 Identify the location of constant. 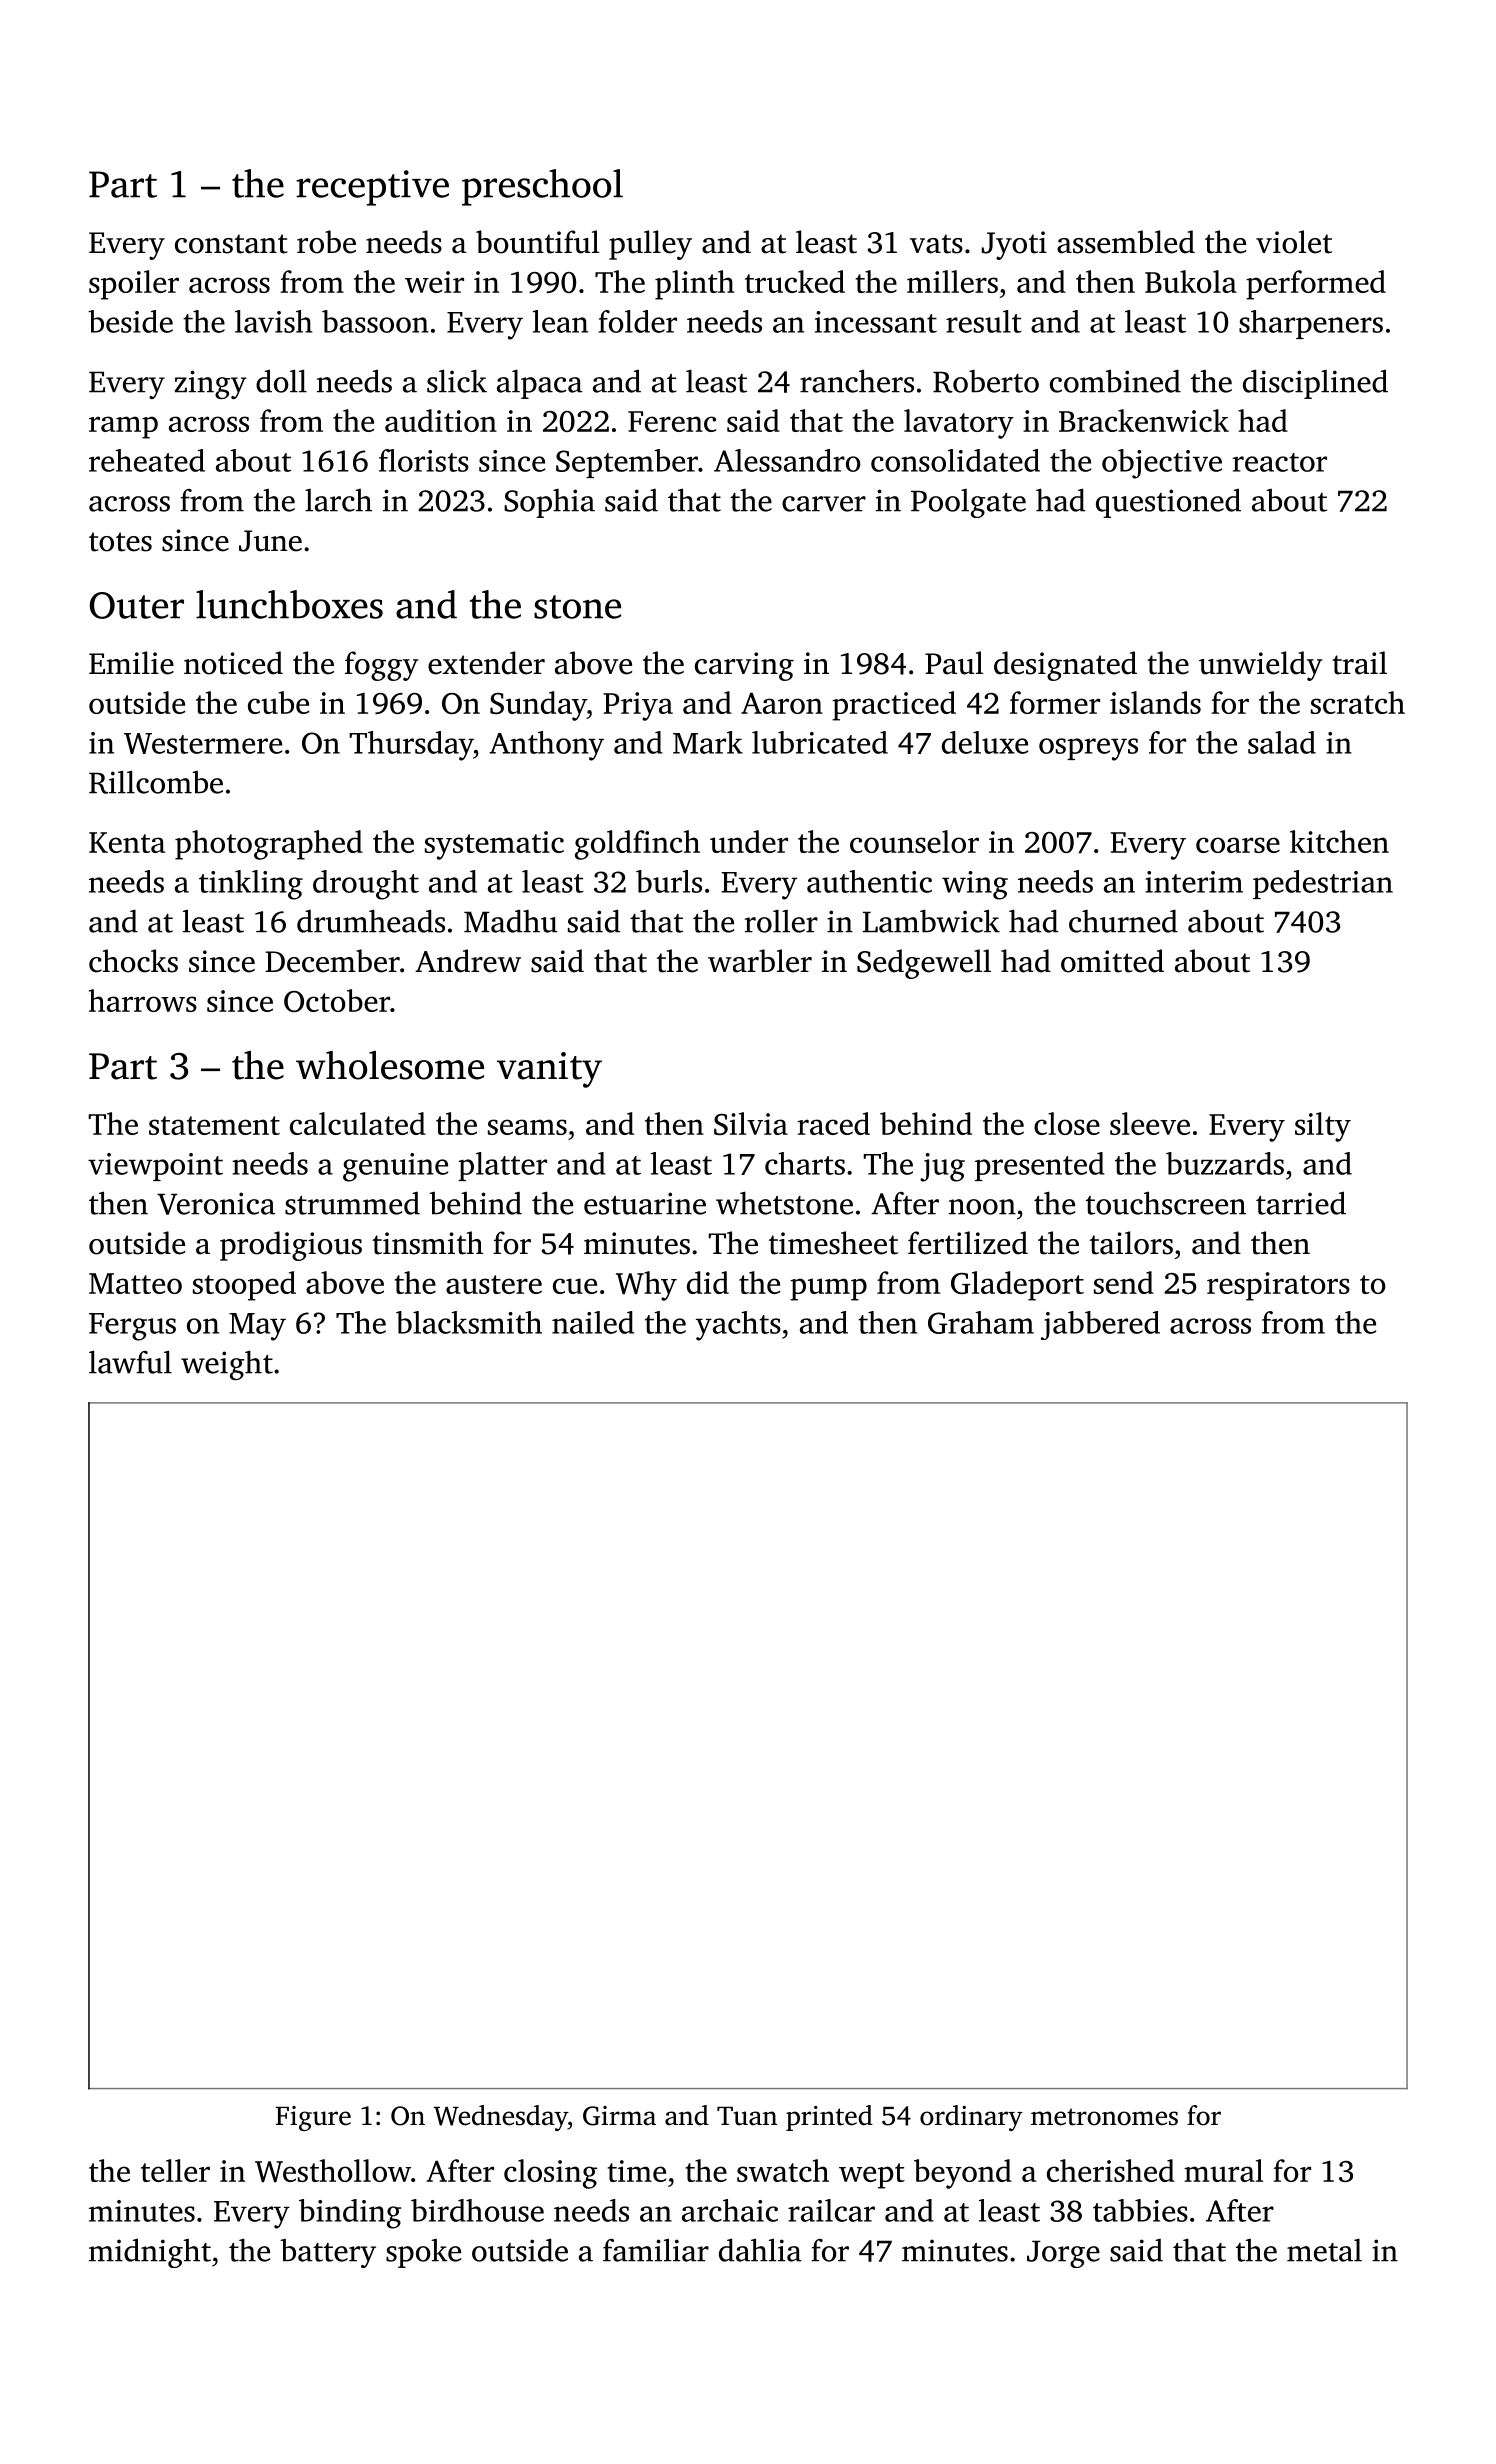
(231, 244).
